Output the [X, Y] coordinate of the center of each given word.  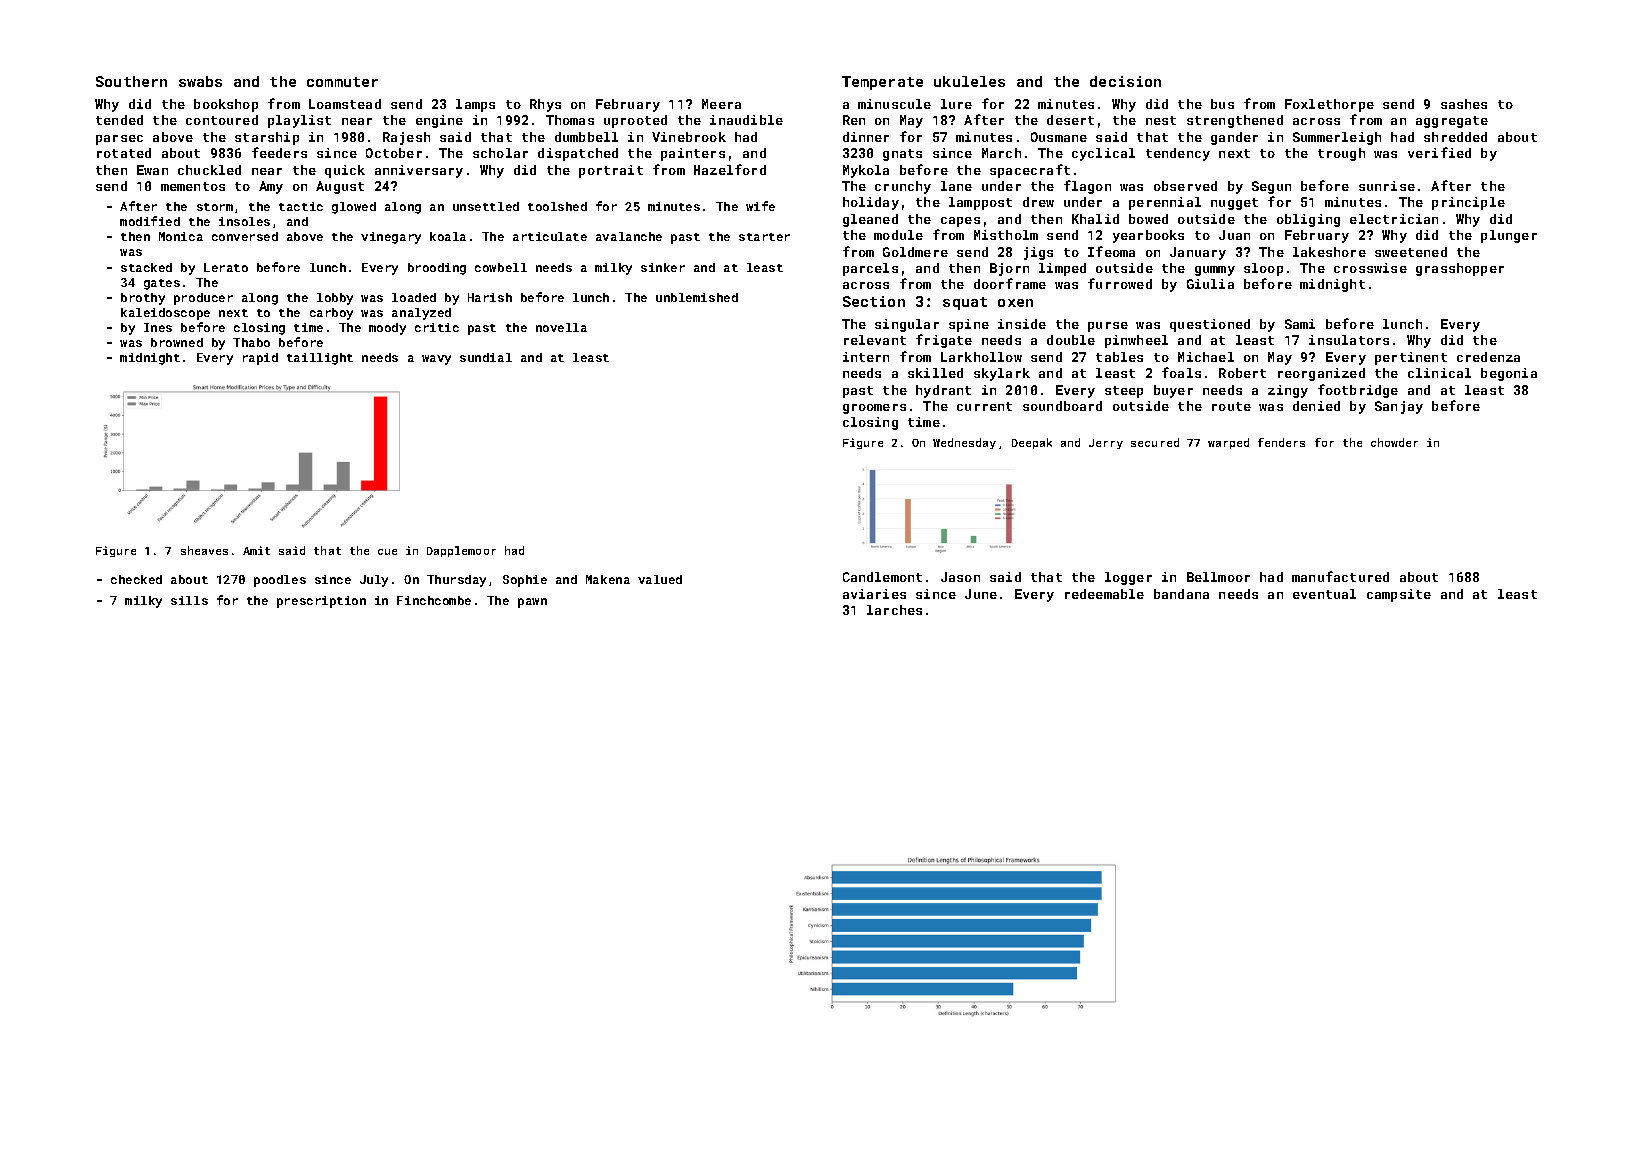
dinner [866, 137]
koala [448, 236]
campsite [1399, 595]
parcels [870, 269]
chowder [1394, 442]
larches [894, 610]
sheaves [204, 550]
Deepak [1032, 443]
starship [267, 138]
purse [1108, 327]
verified [1439, 152]
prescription [321, 602]
